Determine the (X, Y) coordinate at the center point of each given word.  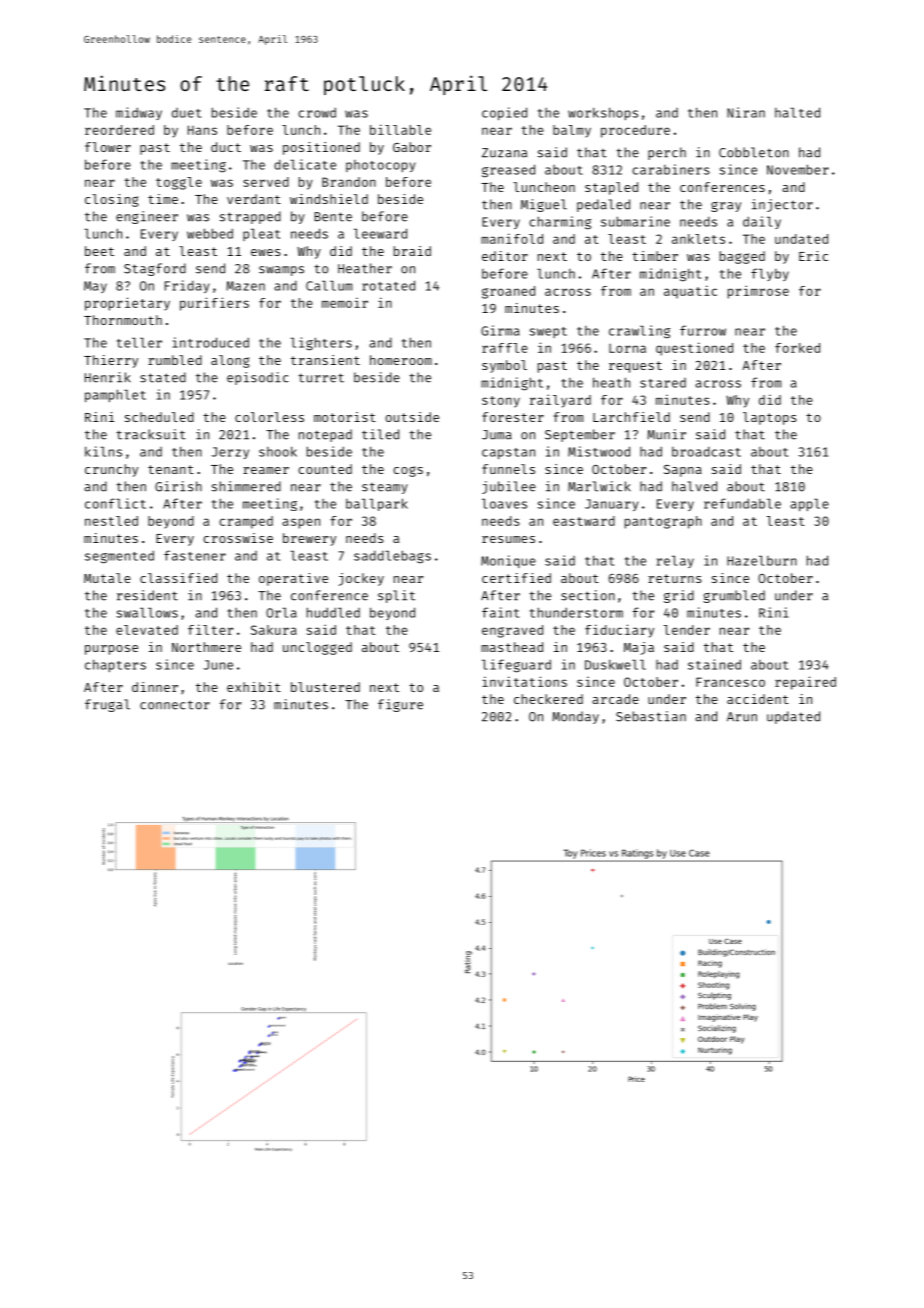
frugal (107, 705)
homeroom (401, 360)
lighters (321, 344)
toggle (179, 183)
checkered (548, 699)
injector (782, 205)
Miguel (544, 205)
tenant (171, 469)
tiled (380, 434)
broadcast (706, 451)
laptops (770, 418)
